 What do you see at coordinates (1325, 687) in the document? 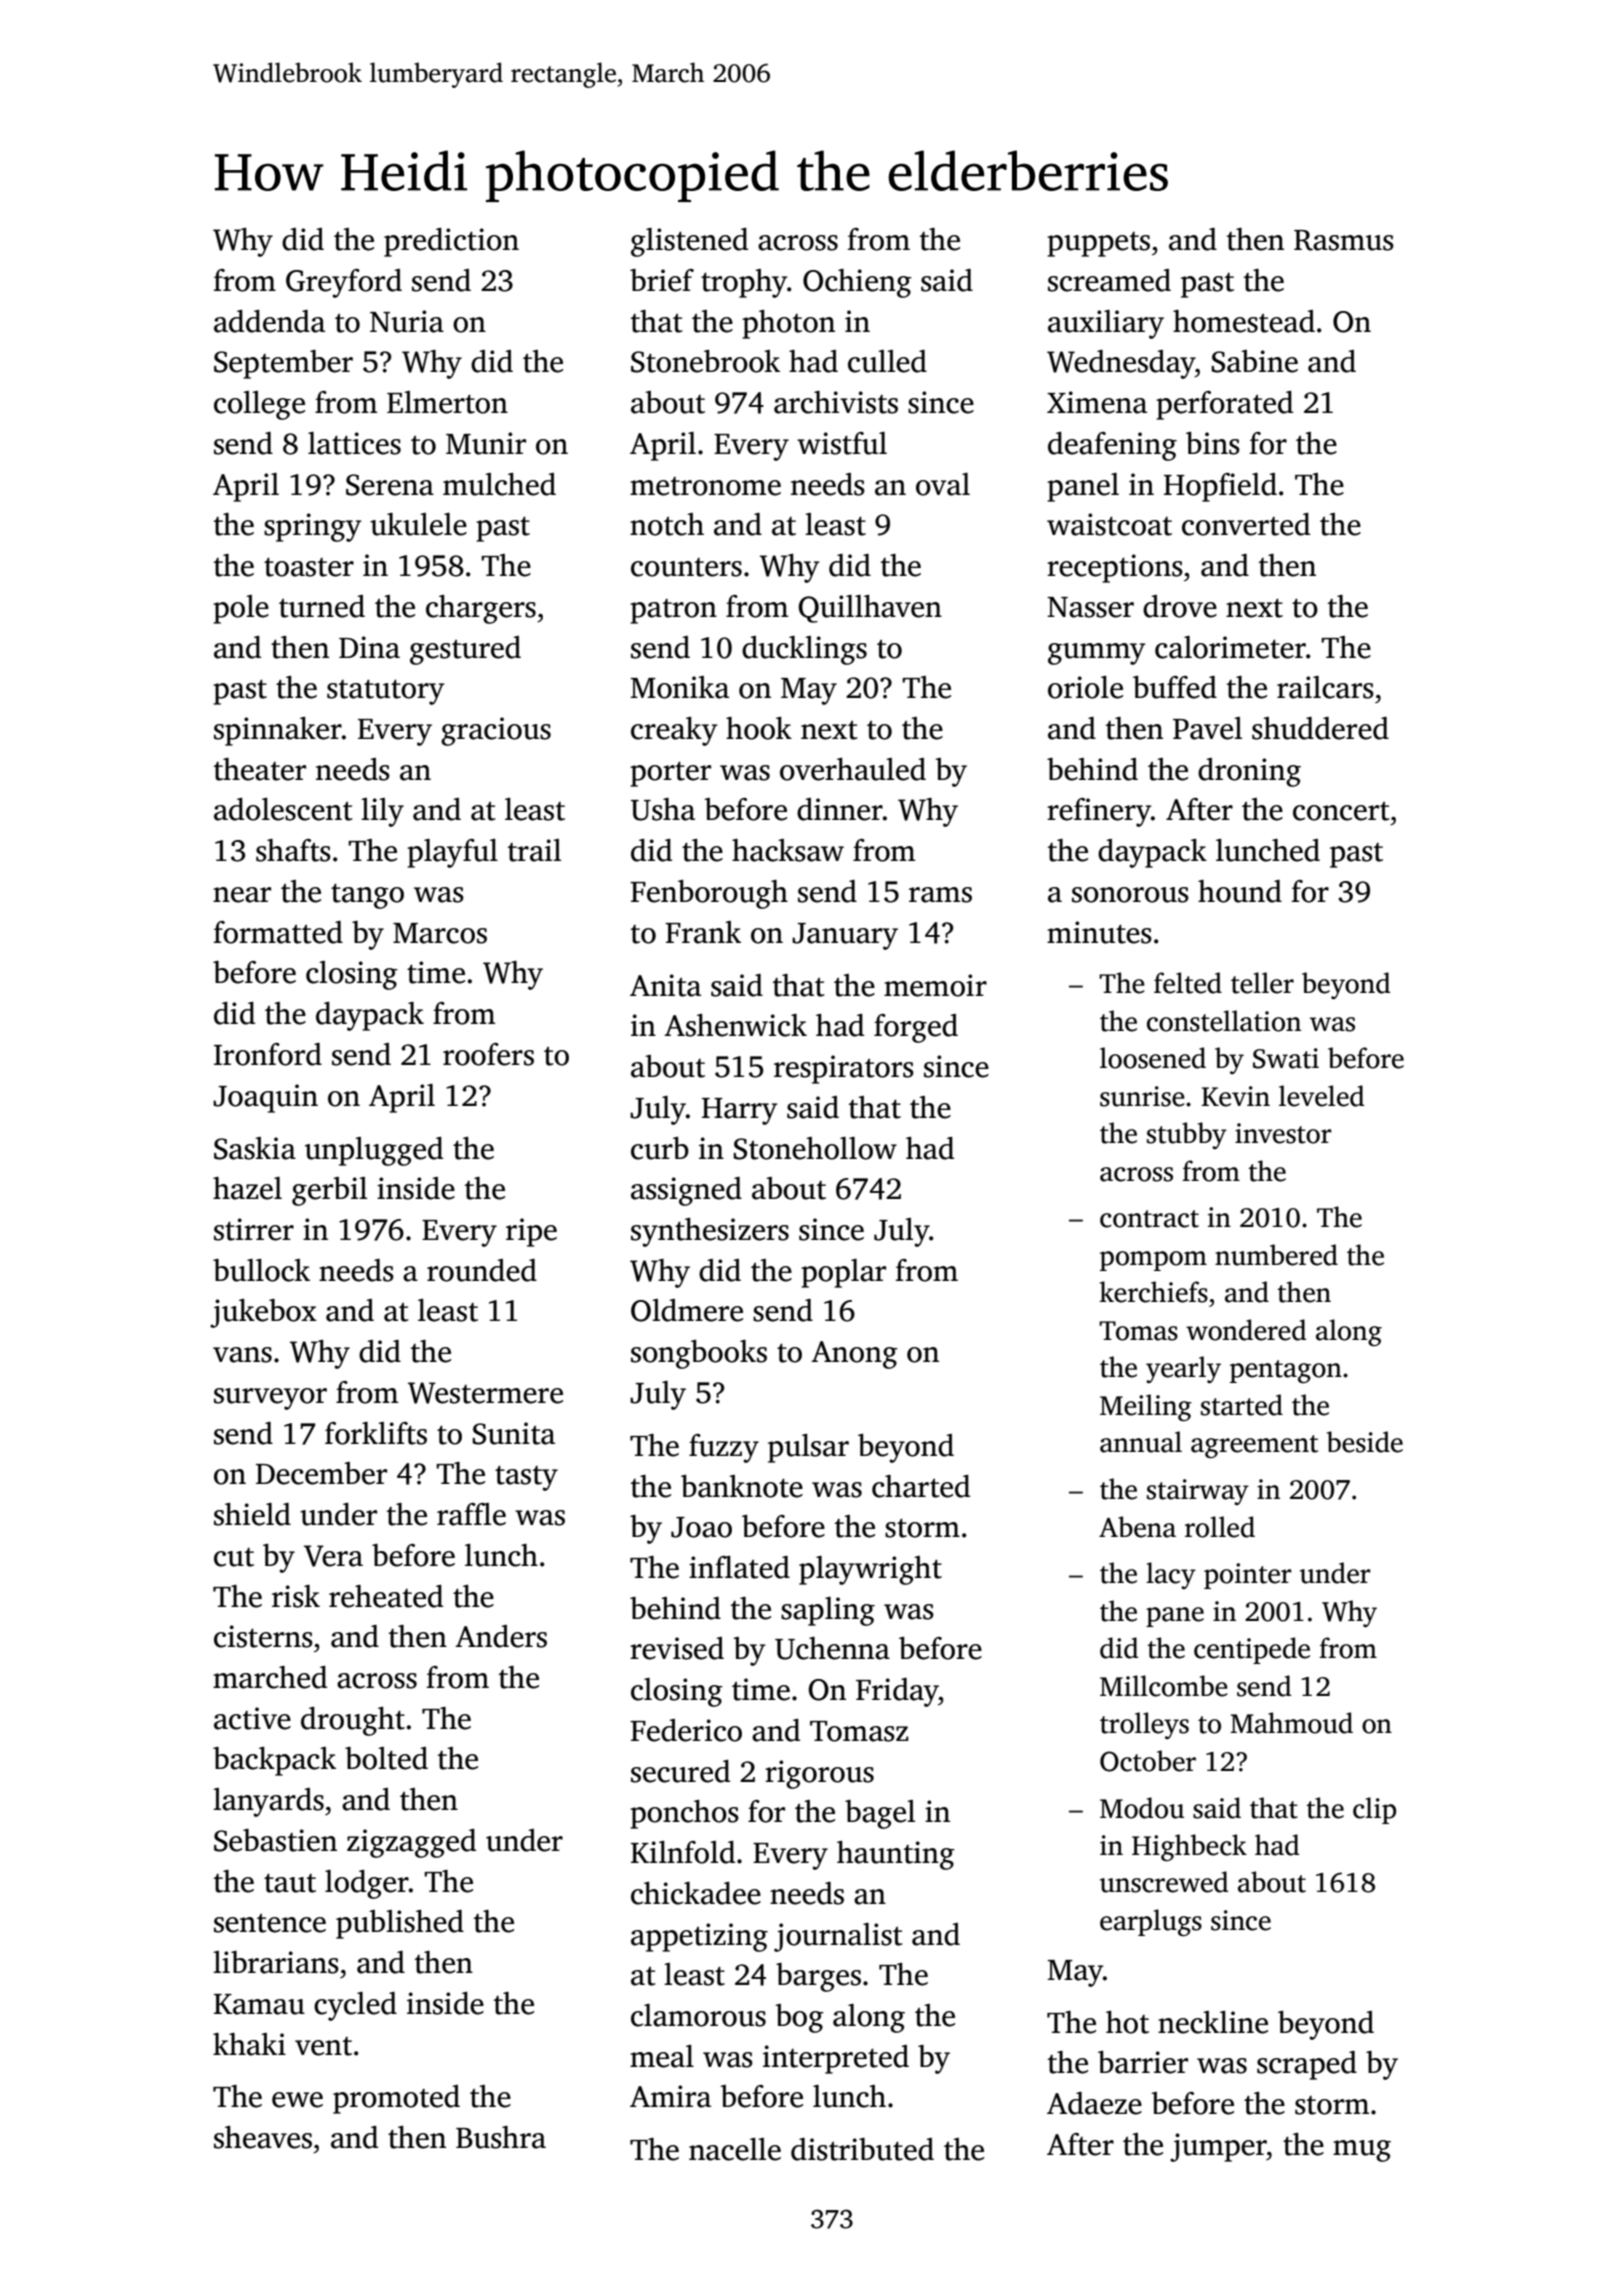
I see `railcars` at bounding box center [1325, 687].
